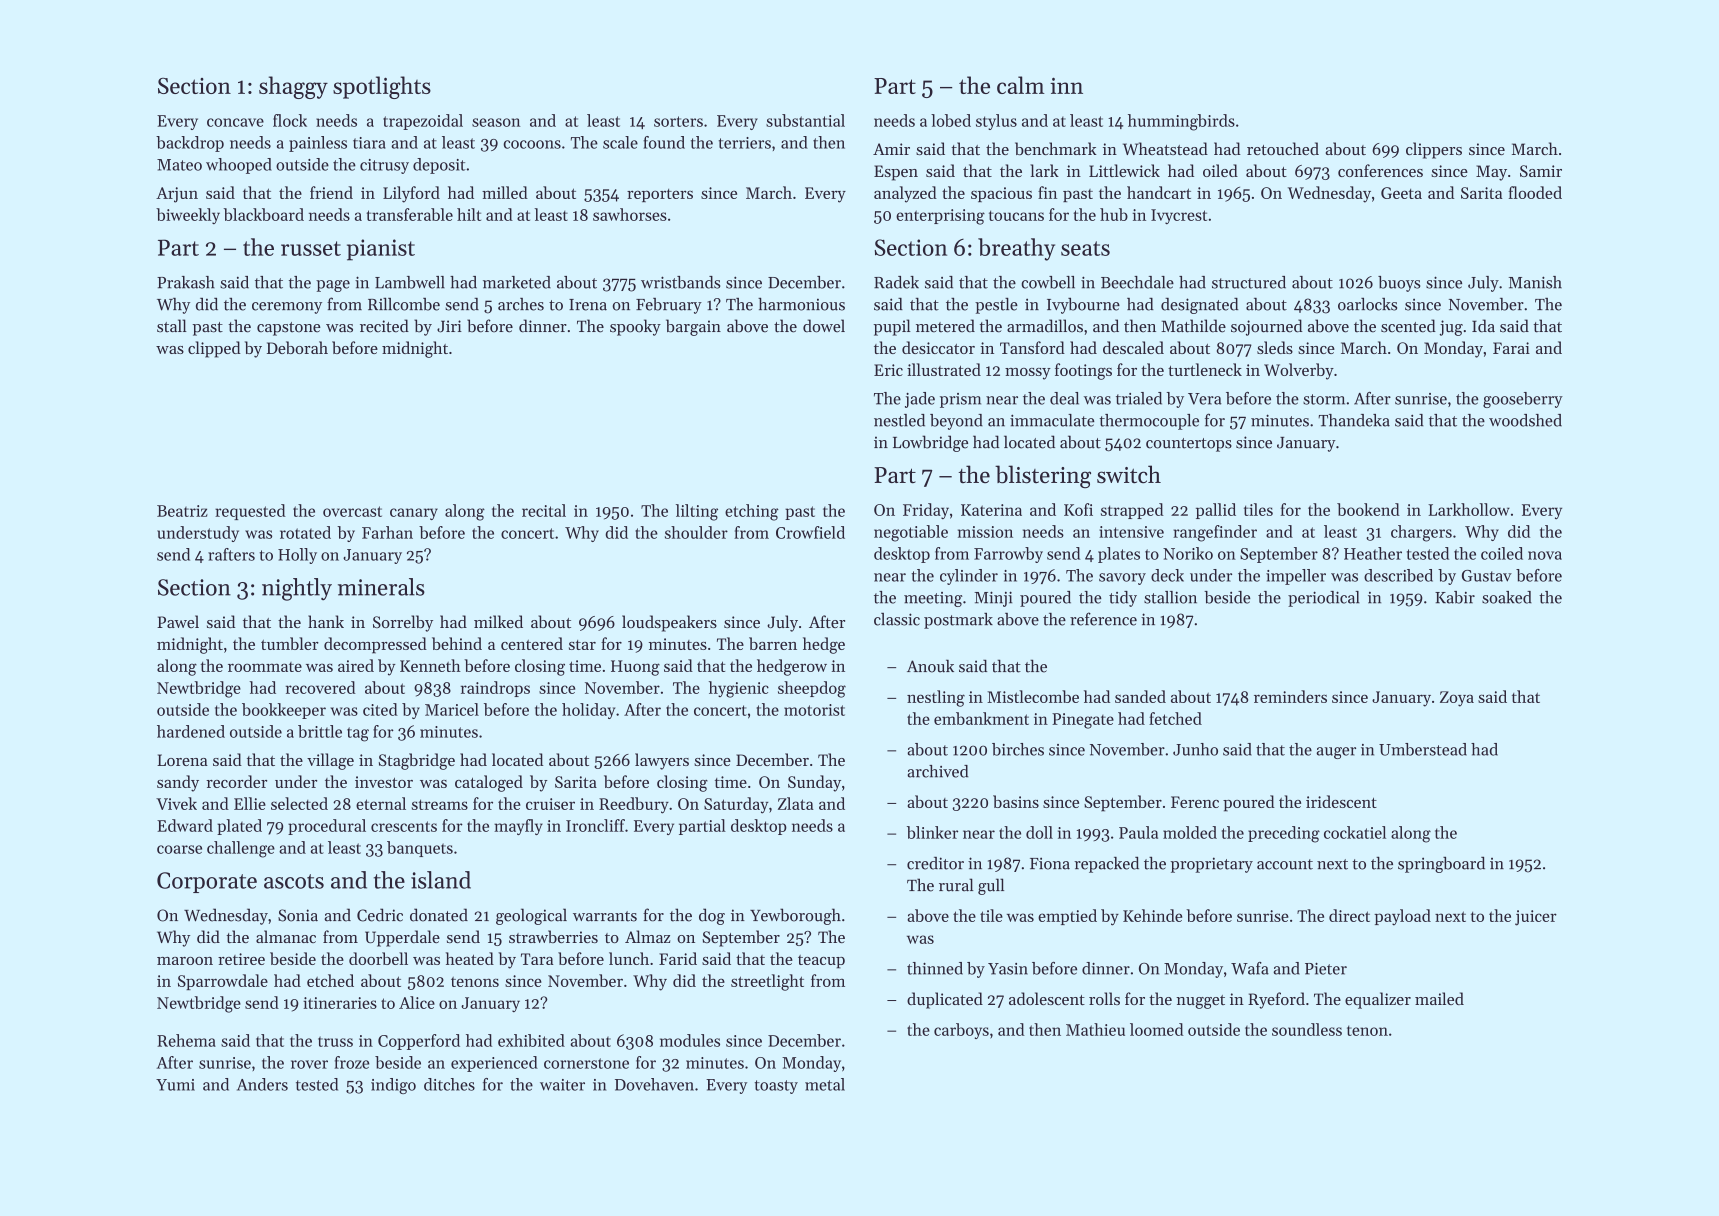 The width and height of the page is (1719, 1216). What do you see at coordinates (1021, 85) in the page?
I see `calm` at bounding box center [1021, 85].
